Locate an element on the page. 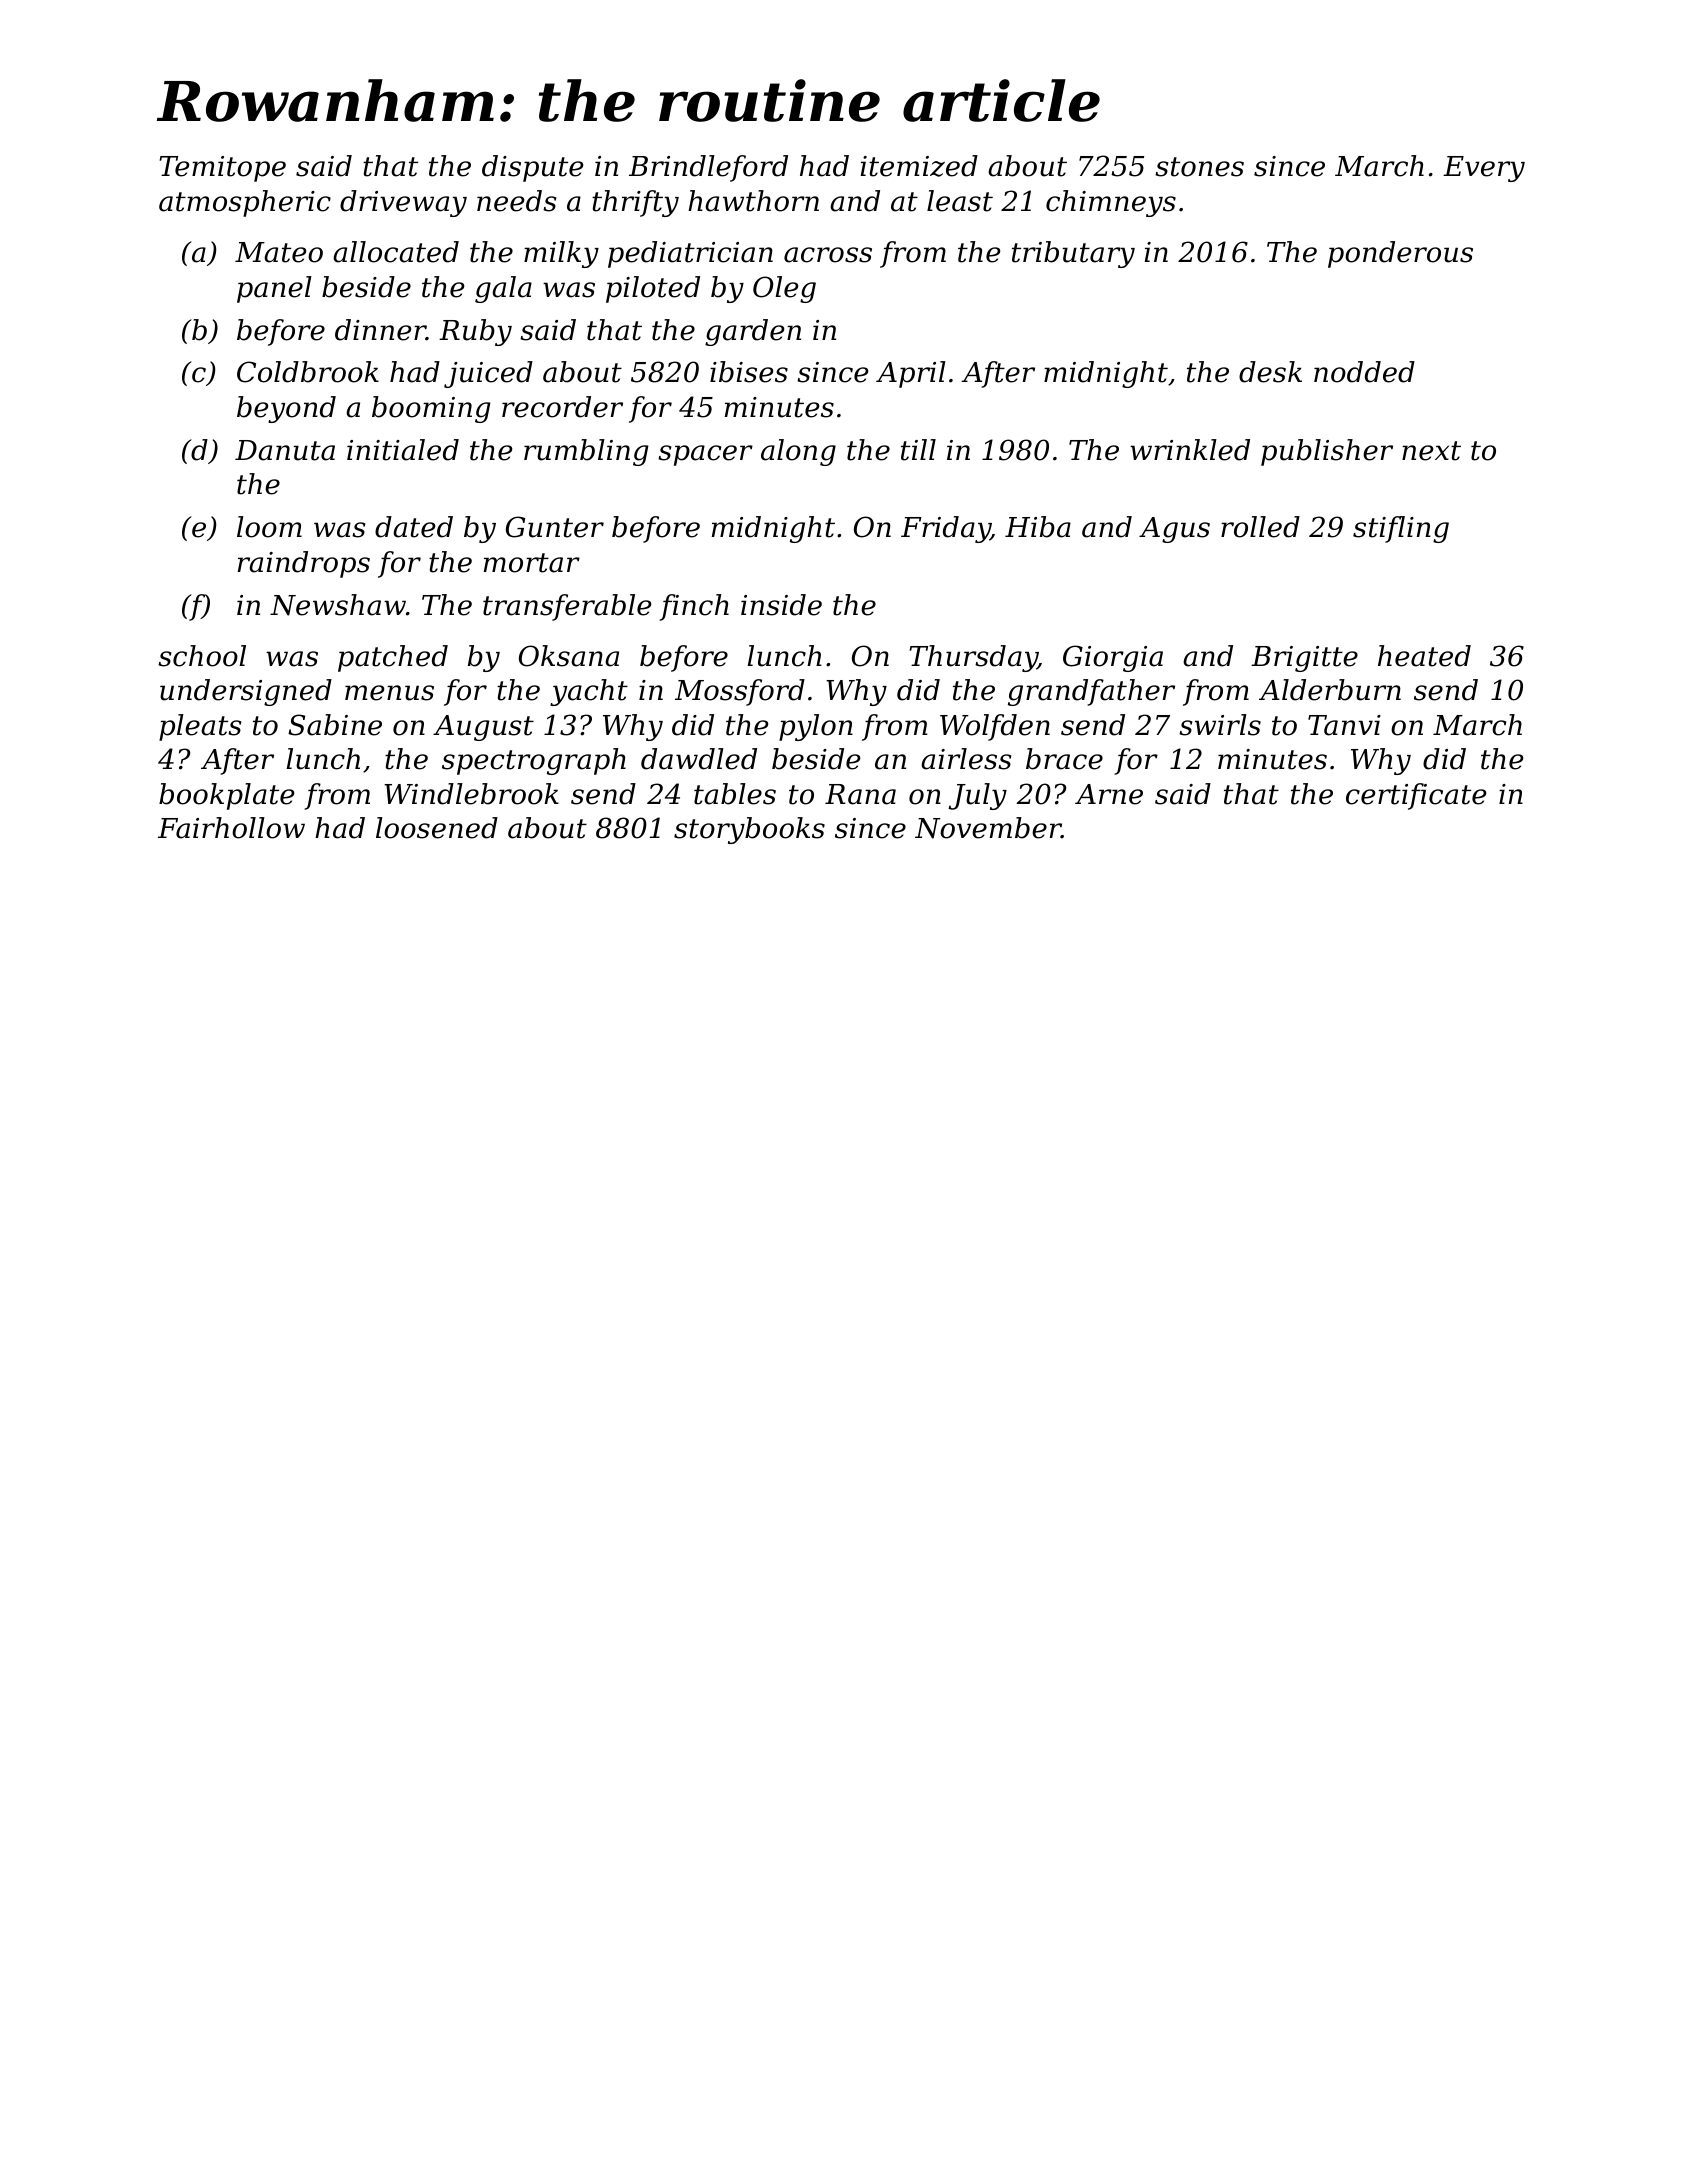 The height and width of the image is (2178, 1683). inside is located at coordinates (781, 605).
